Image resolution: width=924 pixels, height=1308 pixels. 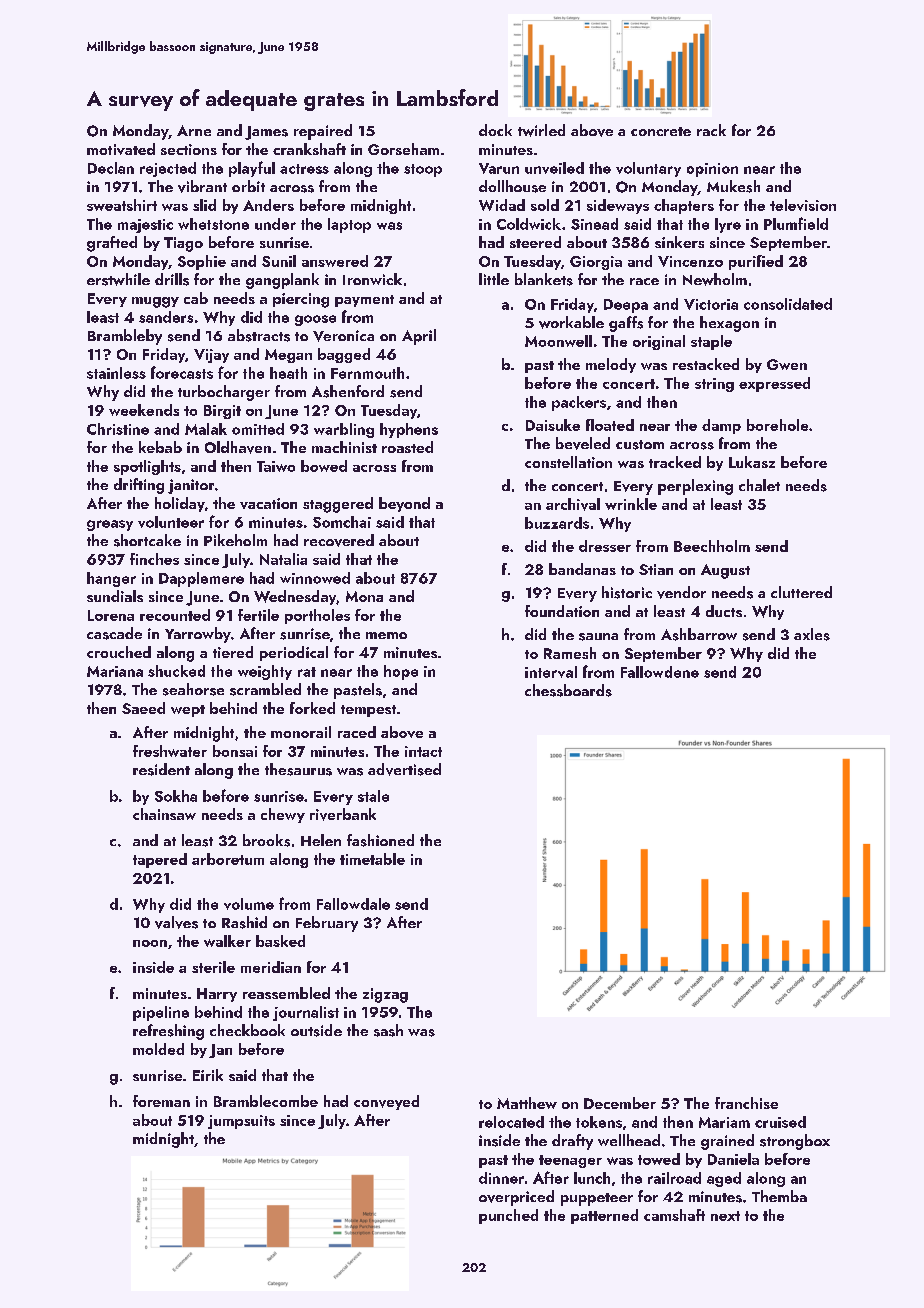 I want to click on purified, so click(x=756, y=262).
